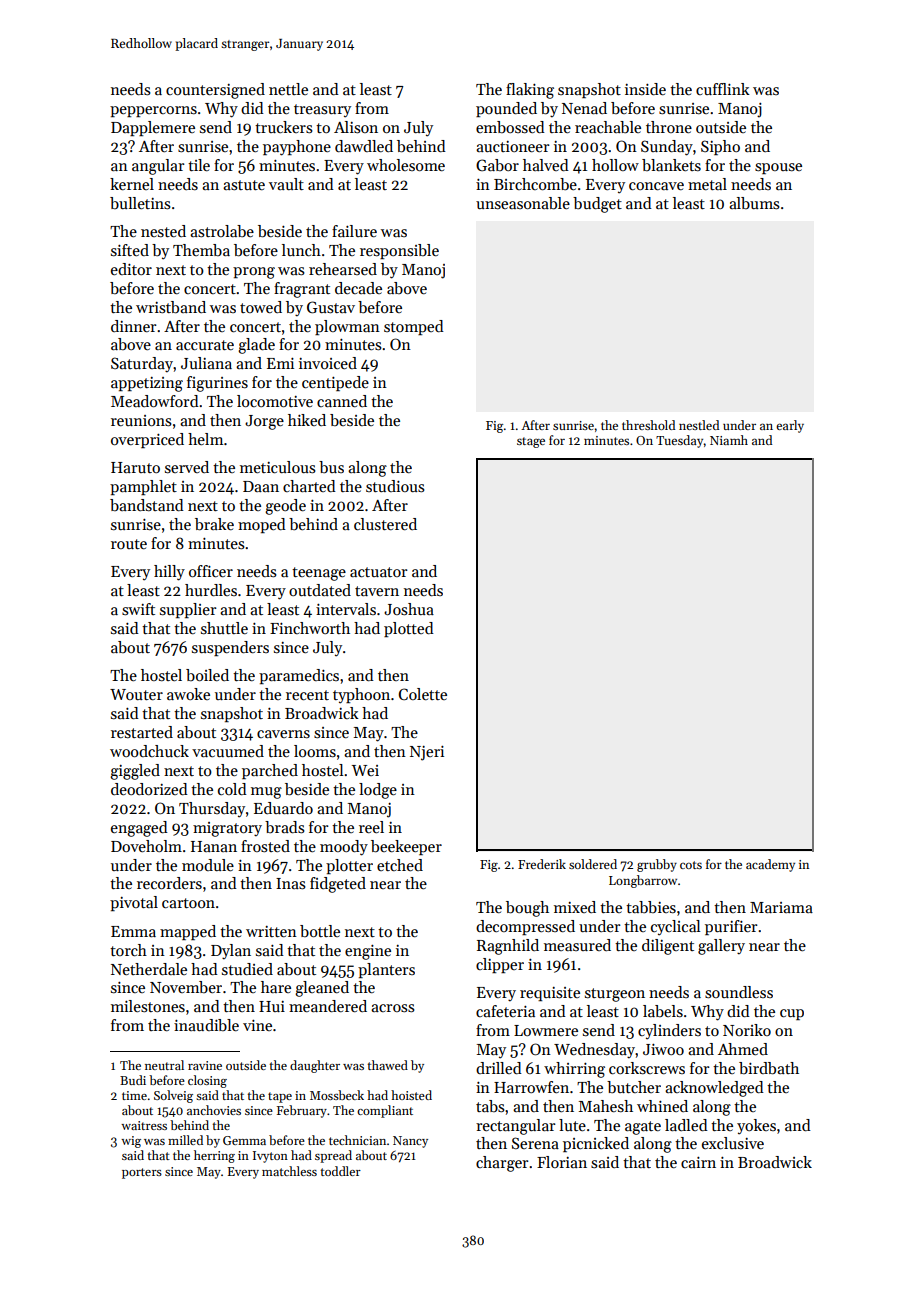 The image size is (924, 1314). Describe the element at coordinates (423, 694) in the screenshot. I see `Colette` at that location.
